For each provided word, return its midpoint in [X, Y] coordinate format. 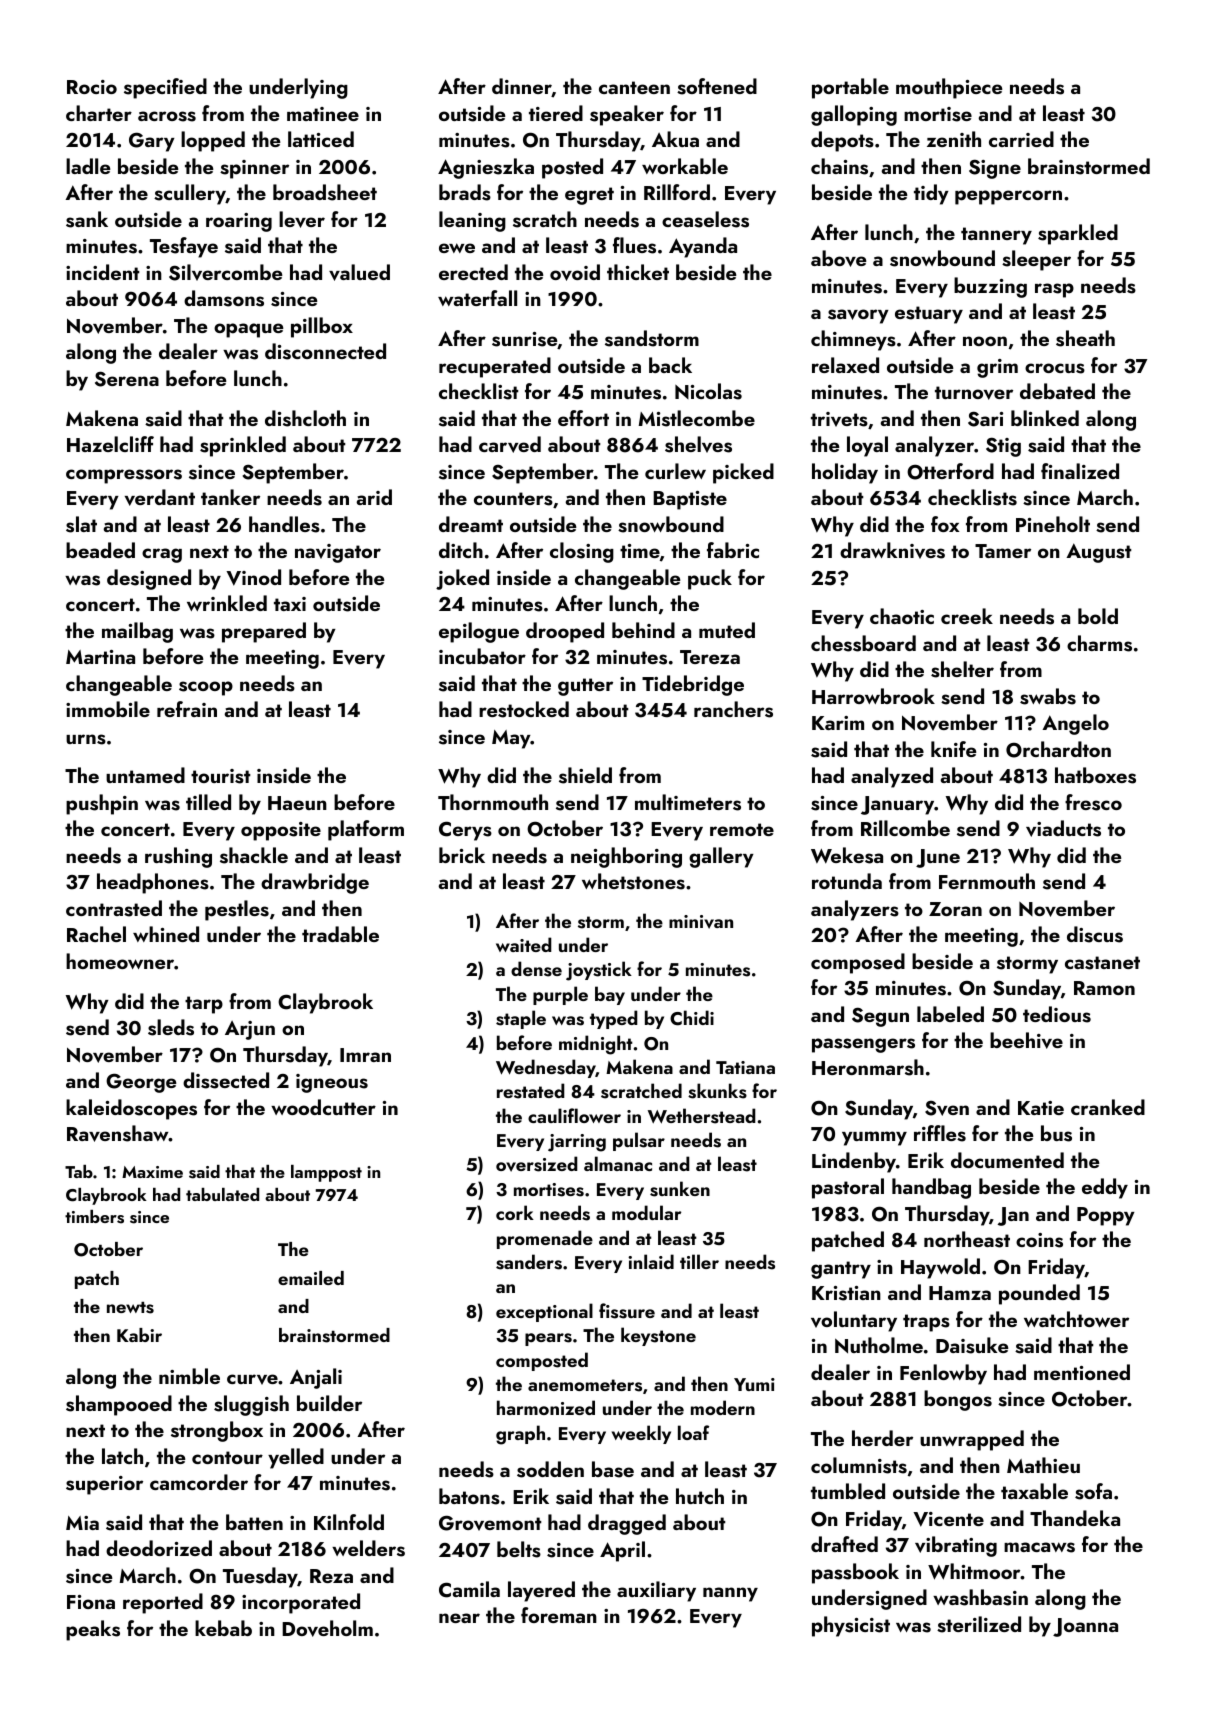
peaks [93, 1630]
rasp [1054, 290]
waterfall [477, 298]
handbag [931, 1188]
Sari [985, 419]
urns [86, 739]
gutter [585, 687]
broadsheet [325, 192]
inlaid [651, 1261]
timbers [94, 1217]
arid [374, 497]
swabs [1048, 696]
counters [513, 499]
